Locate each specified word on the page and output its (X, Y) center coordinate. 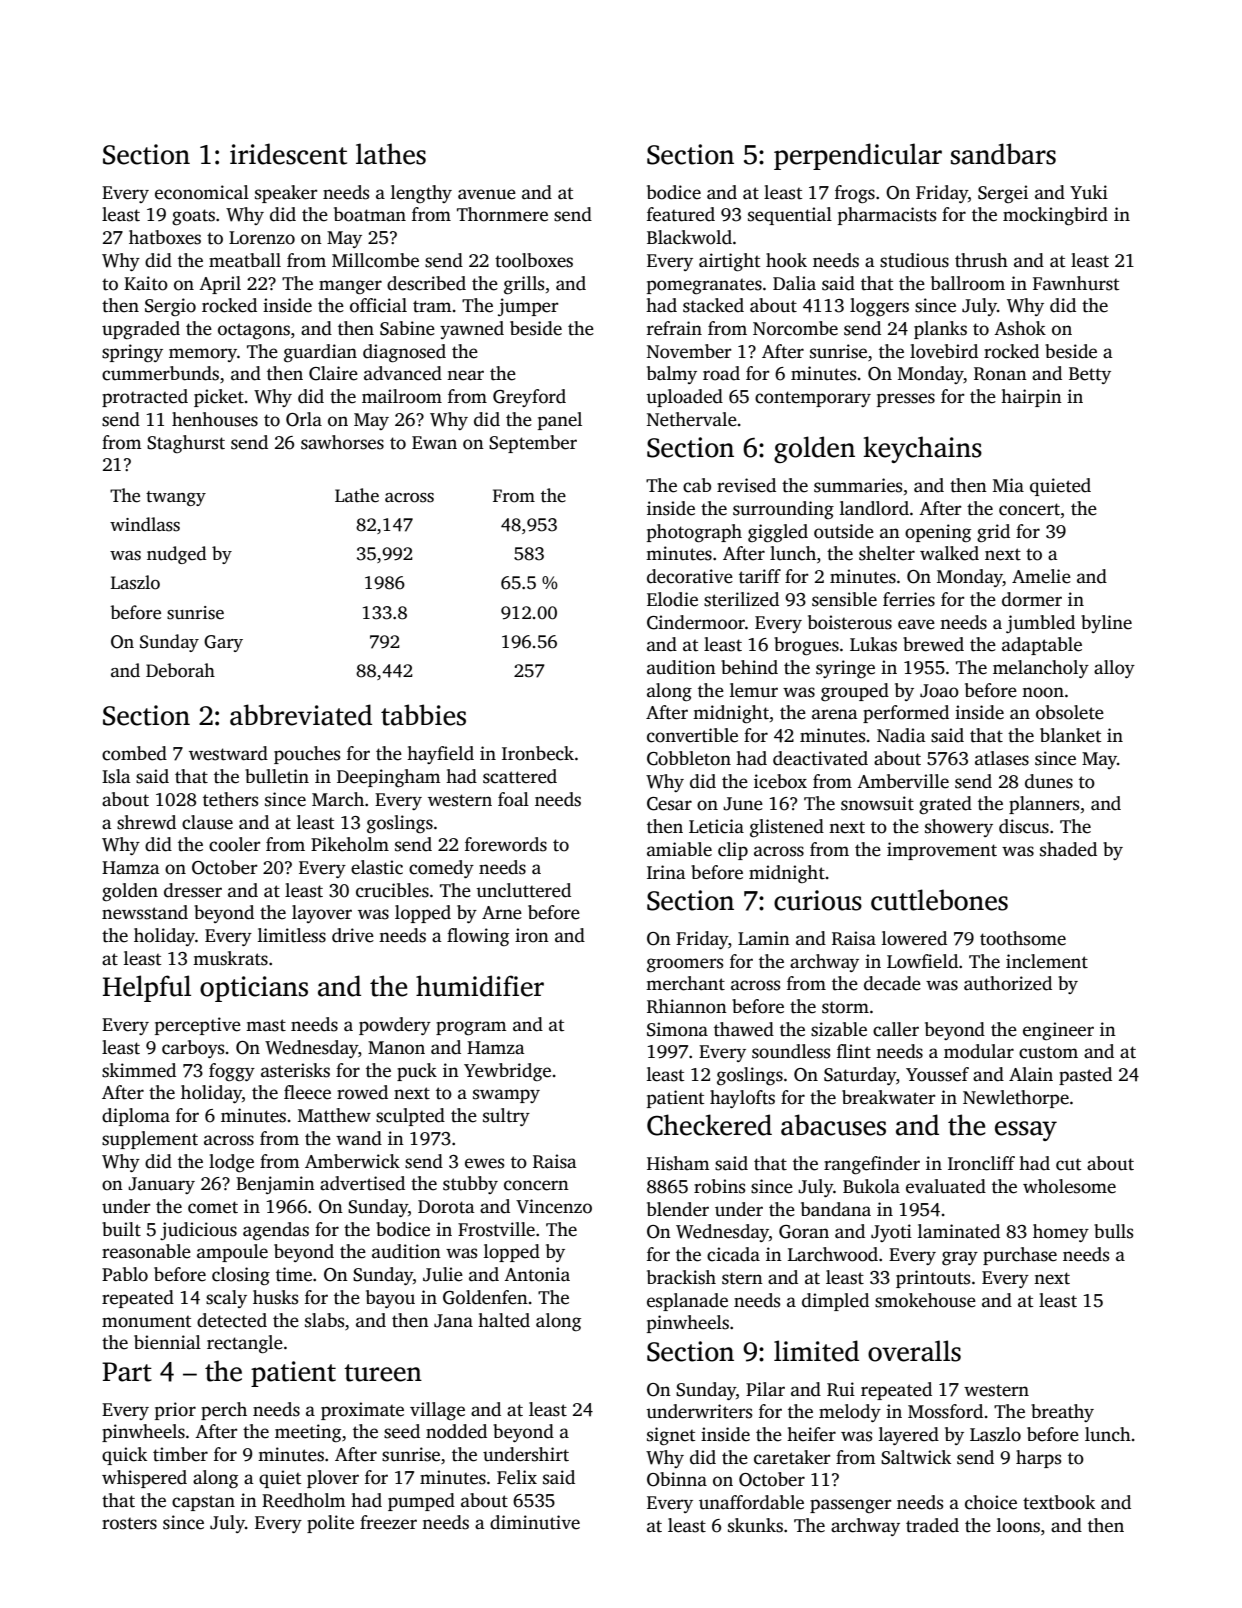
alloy (1114, 669)
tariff (760, 576)
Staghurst (186, 444)
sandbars (1003, 154)
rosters (129, 1524)
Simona (677, 1029)
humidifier (480, 986)
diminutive (535, 1522)
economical (202, 192)
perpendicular (858, 156)
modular (979, 1051)
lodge (231, 1163)
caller (896, 1029)
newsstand (145, 912)
